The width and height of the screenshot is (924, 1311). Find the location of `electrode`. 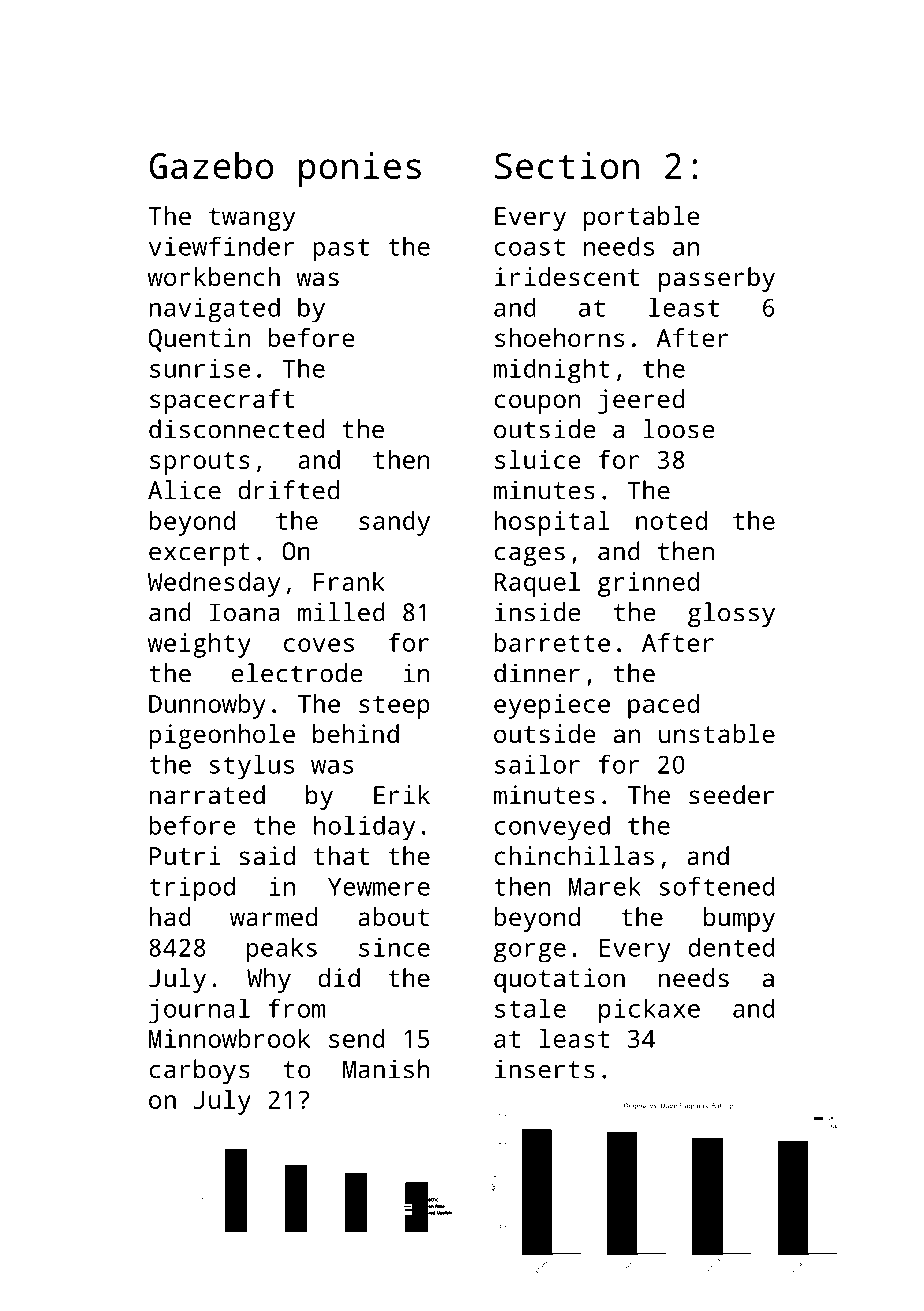

electrode is located at coordinates (297, 673).
